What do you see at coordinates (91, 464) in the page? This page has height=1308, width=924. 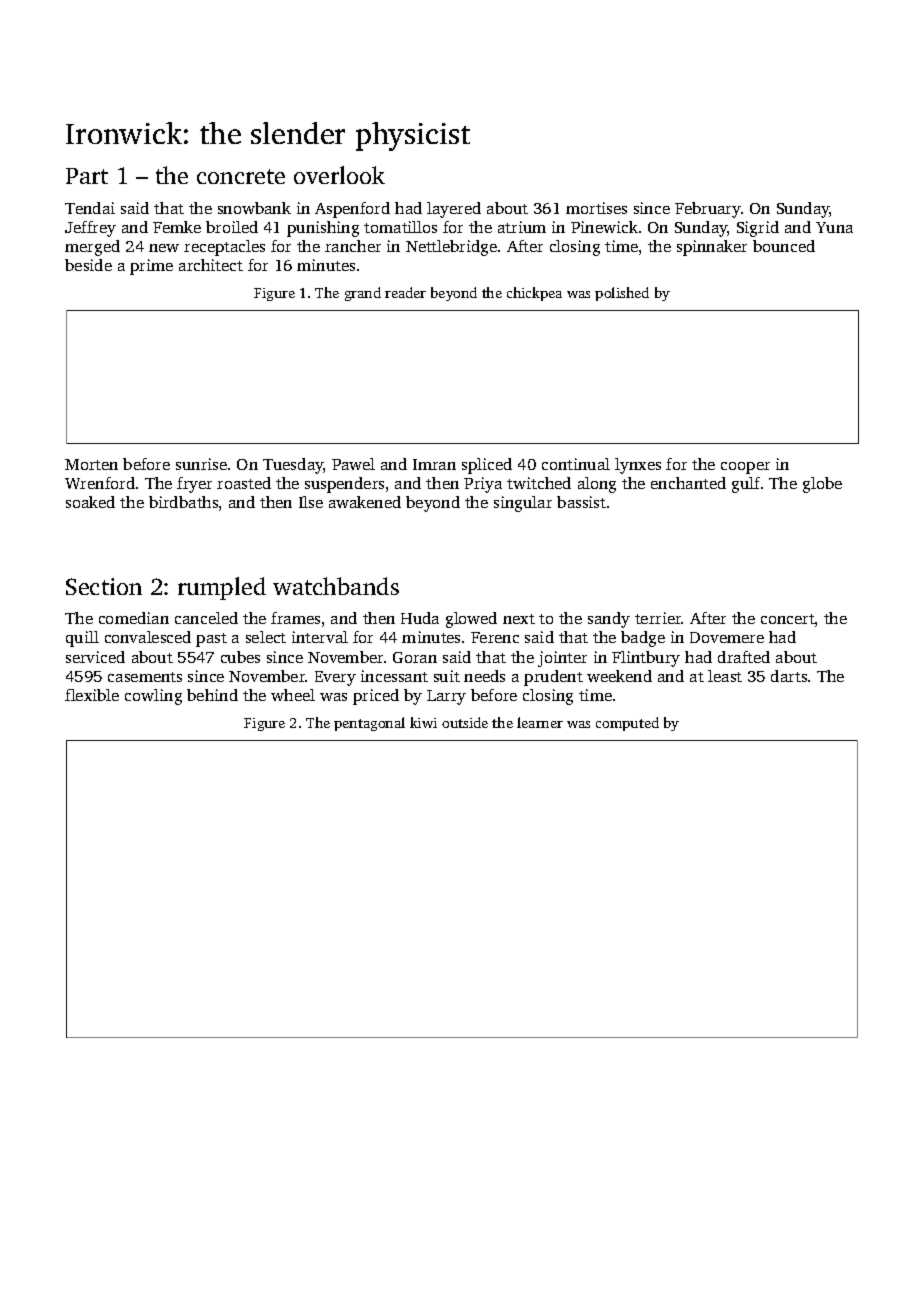 I see `Morten` at bounding box center [91, 464].
